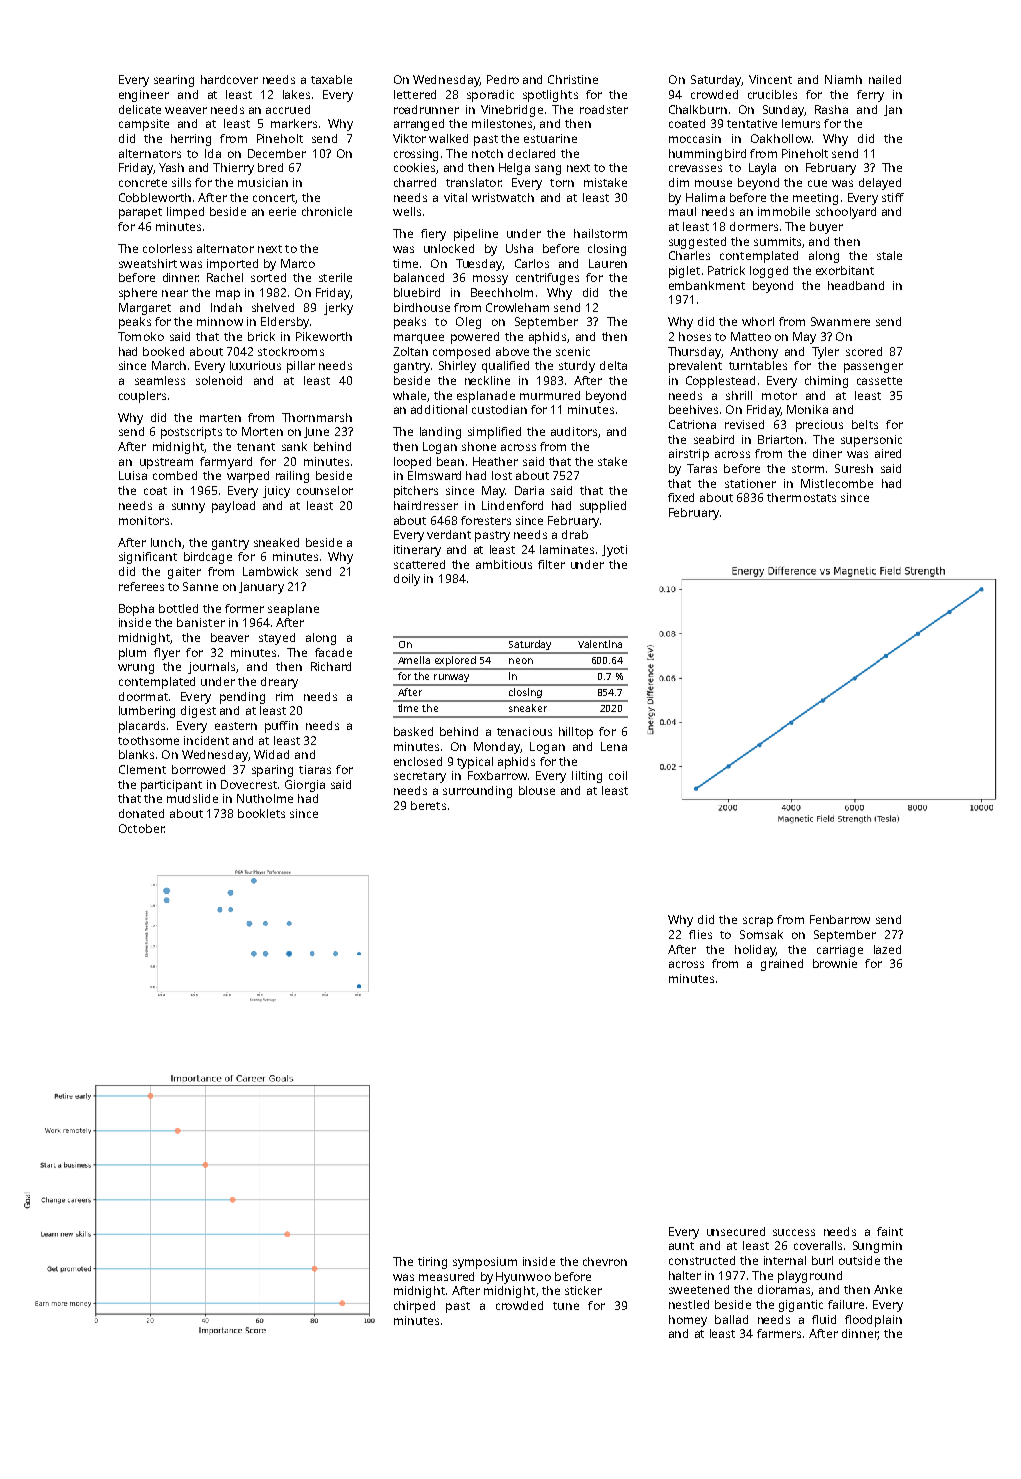 The image size is (1021, 1479). I want to click on donated, so click(141, 813).
